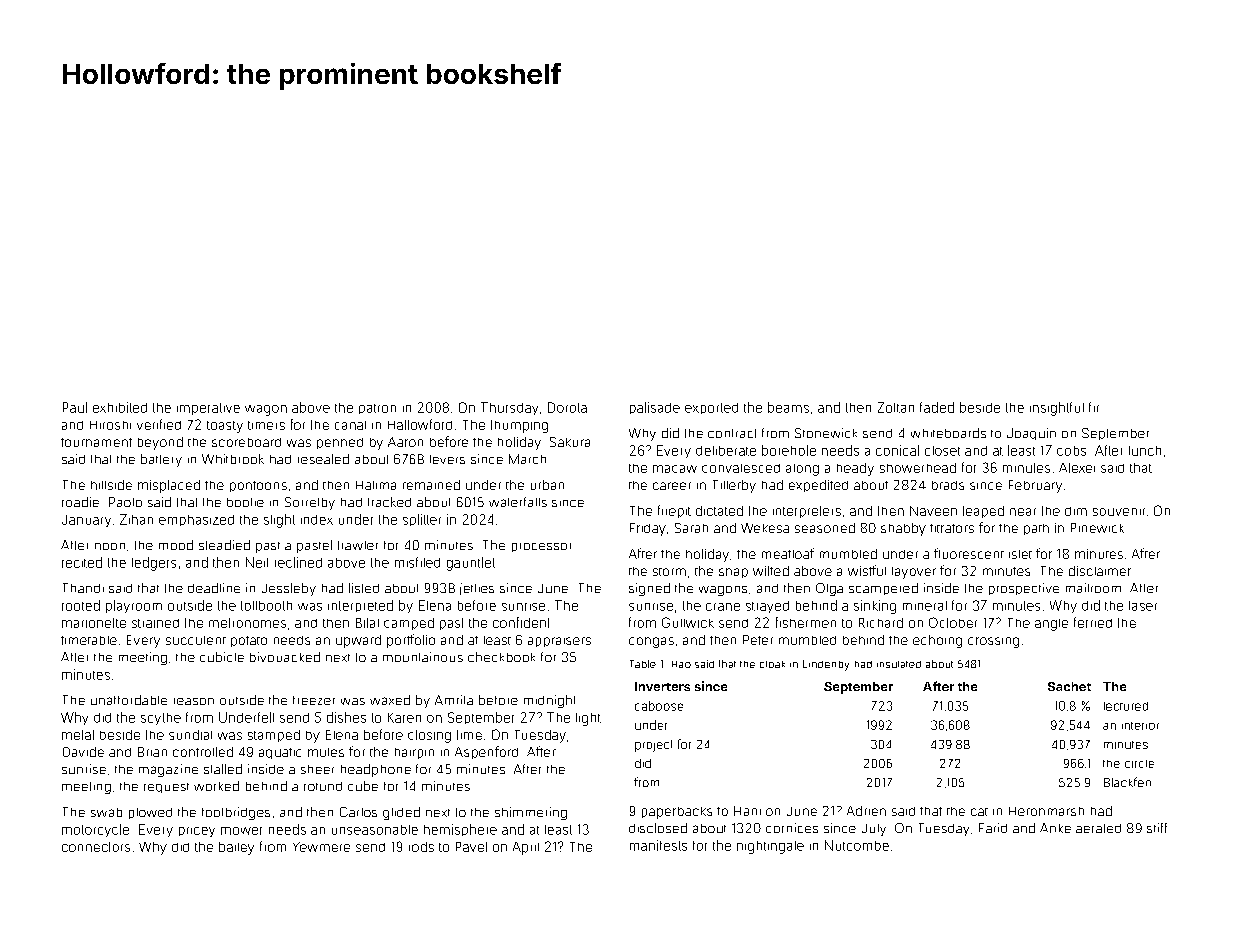  What do you see at coordinates (567, 407) in the image?
I see `Dorota` at bounding box center [567, 407].
